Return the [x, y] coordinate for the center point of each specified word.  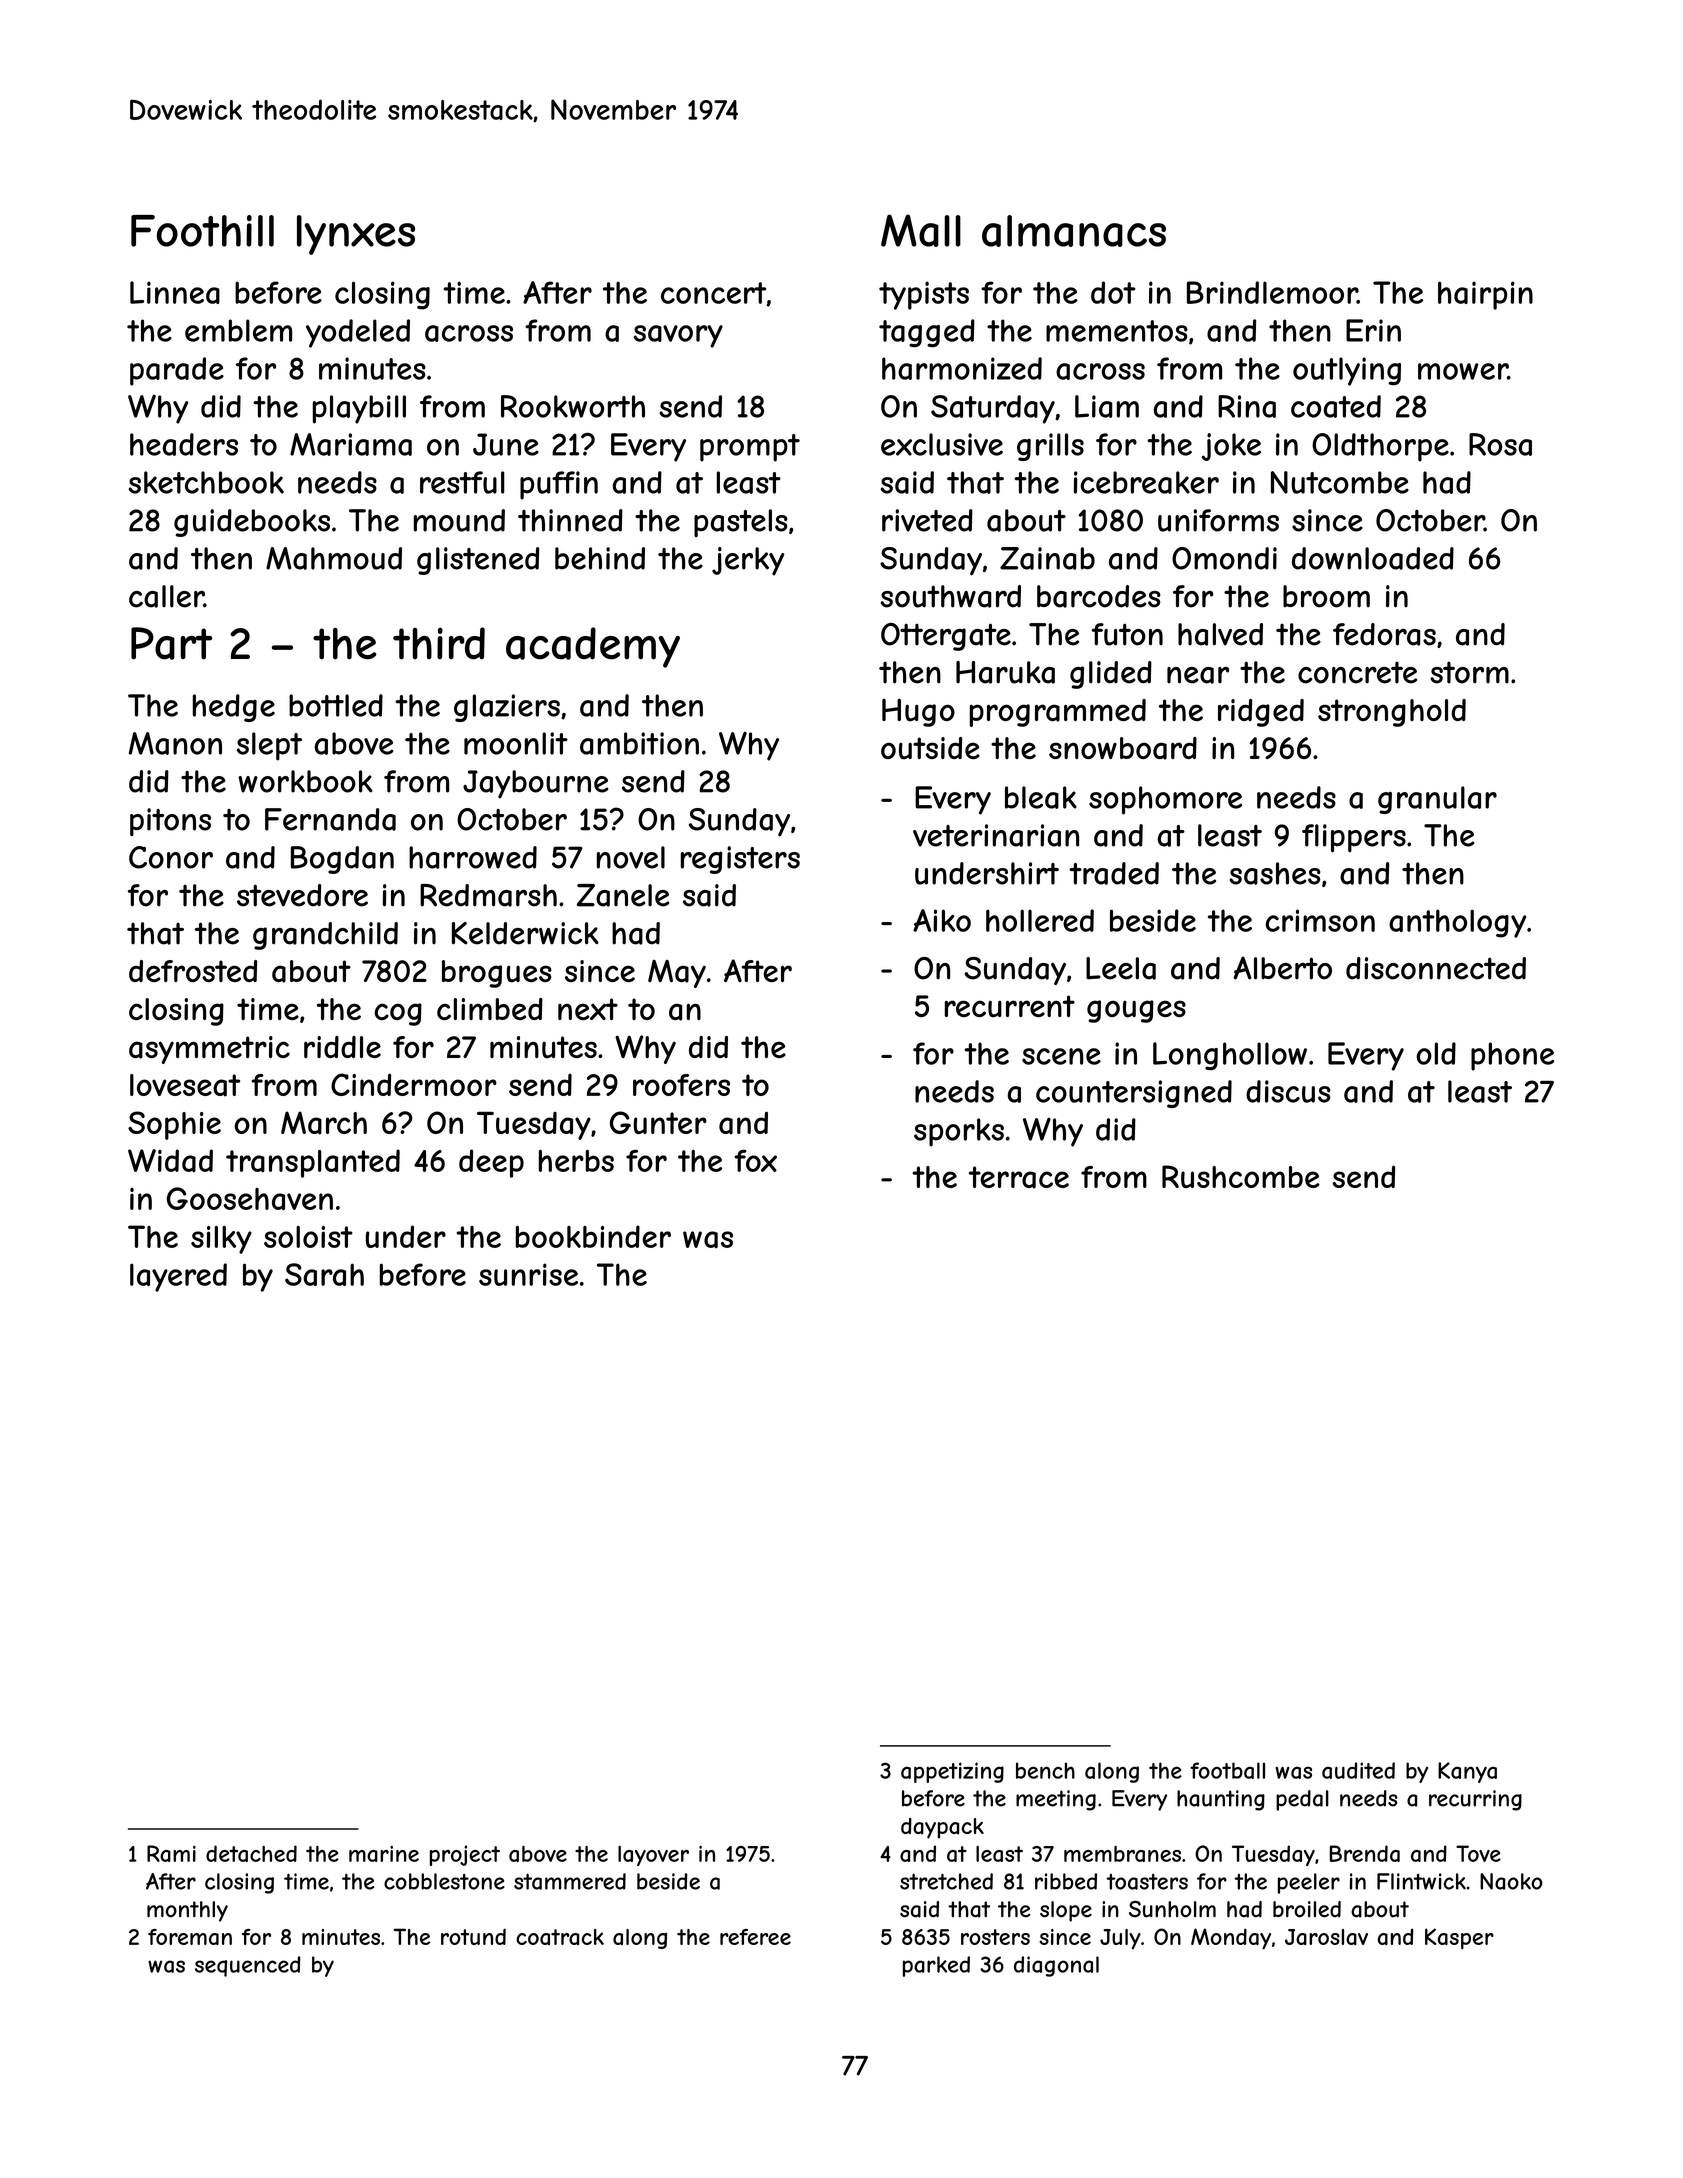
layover [653, 1855]
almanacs [1074, 231]
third [439, 643]
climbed [490, 1009]
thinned [570, 520]
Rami [171, 1853]
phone [1512, 1056]
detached [251, 1853]
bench [1045, 1770]
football [1227, 1770]
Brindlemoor [1272, 292]
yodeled [358, 333]
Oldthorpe [1380, 447]
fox [755, 1160]
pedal [1302, 1800]
